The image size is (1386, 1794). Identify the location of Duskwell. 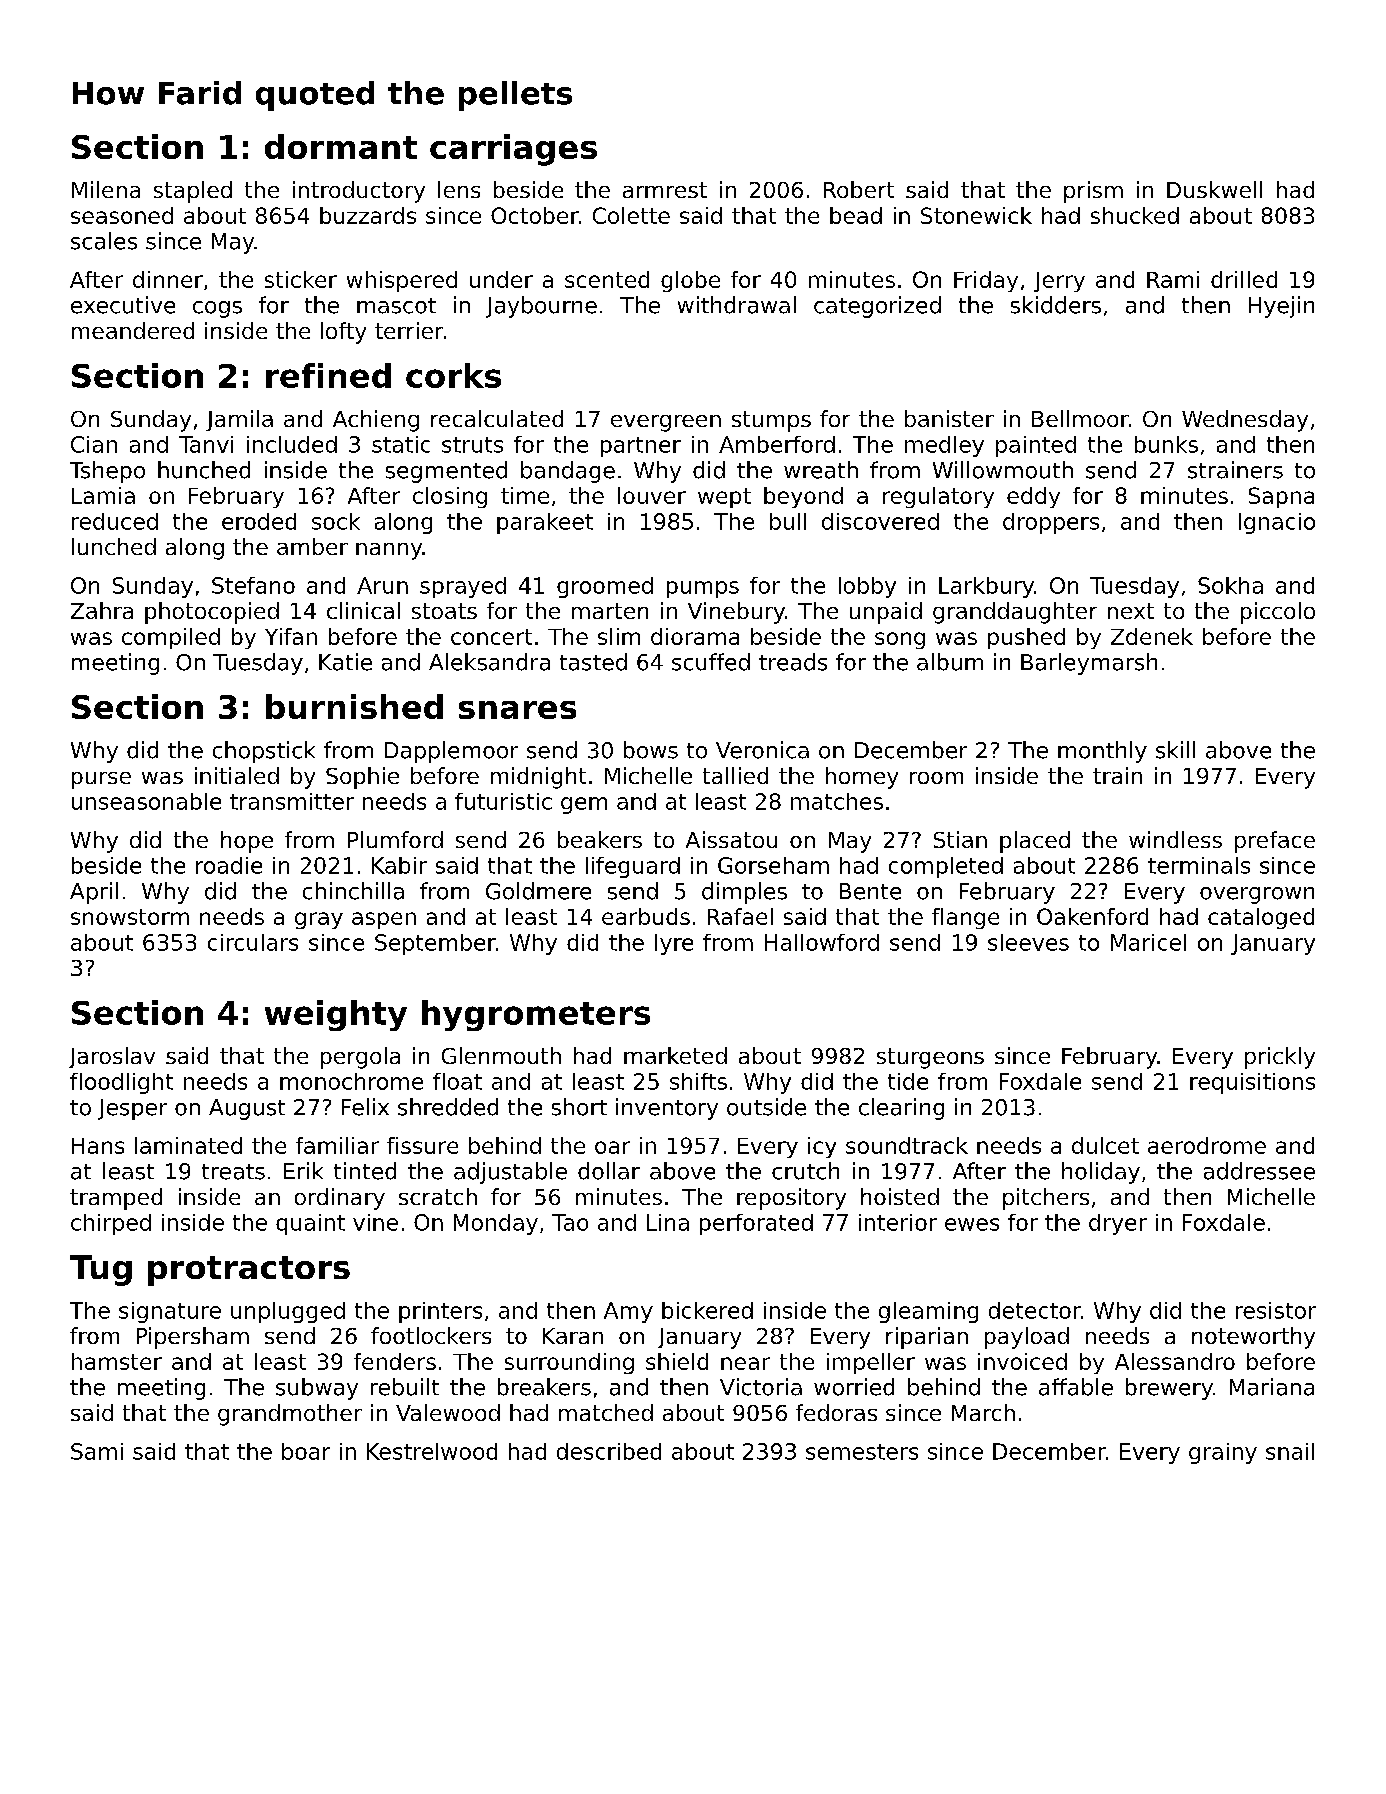
(1214, 189).
